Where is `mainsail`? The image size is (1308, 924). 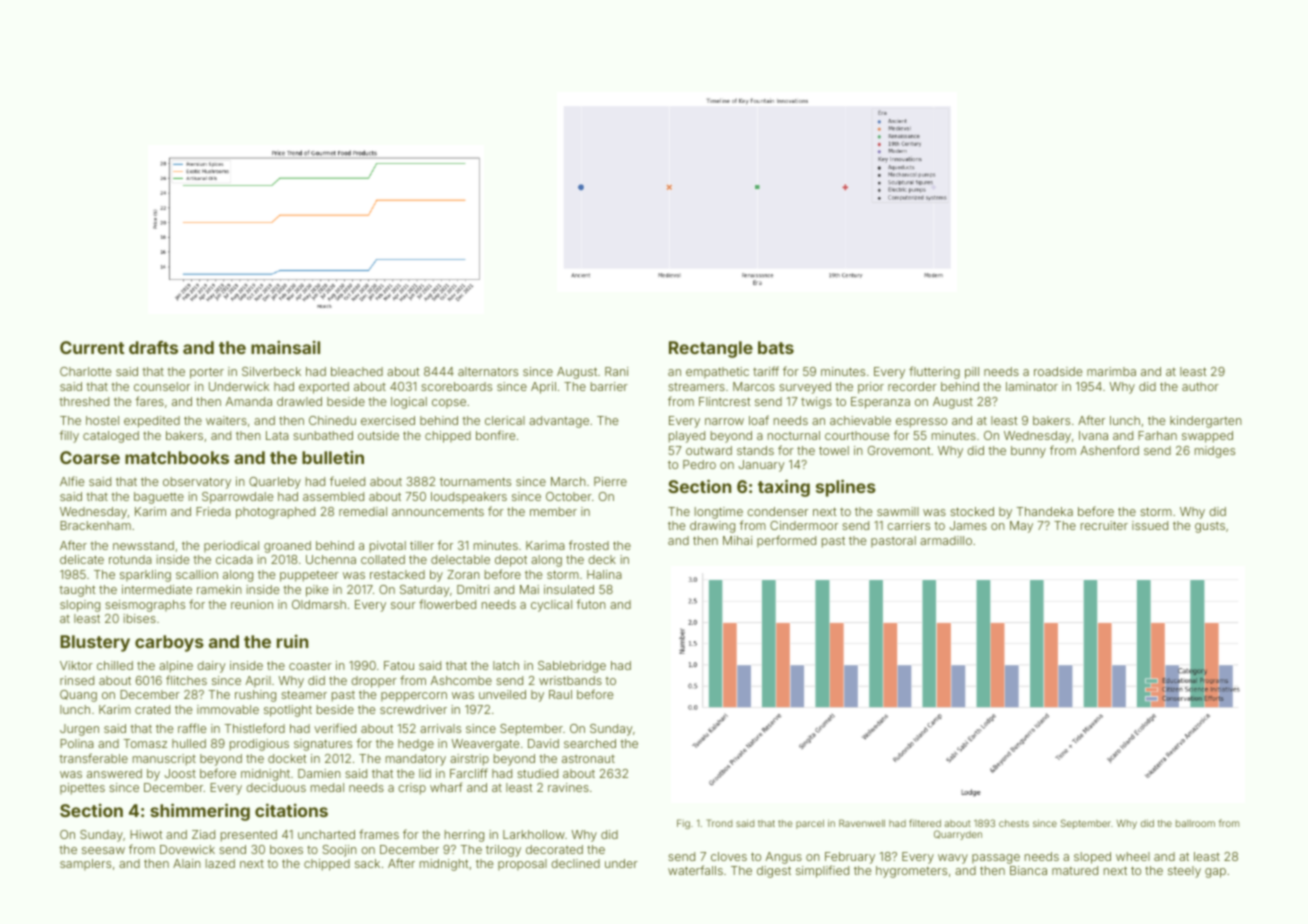 mainsail is located at coordinates (285, 347).
